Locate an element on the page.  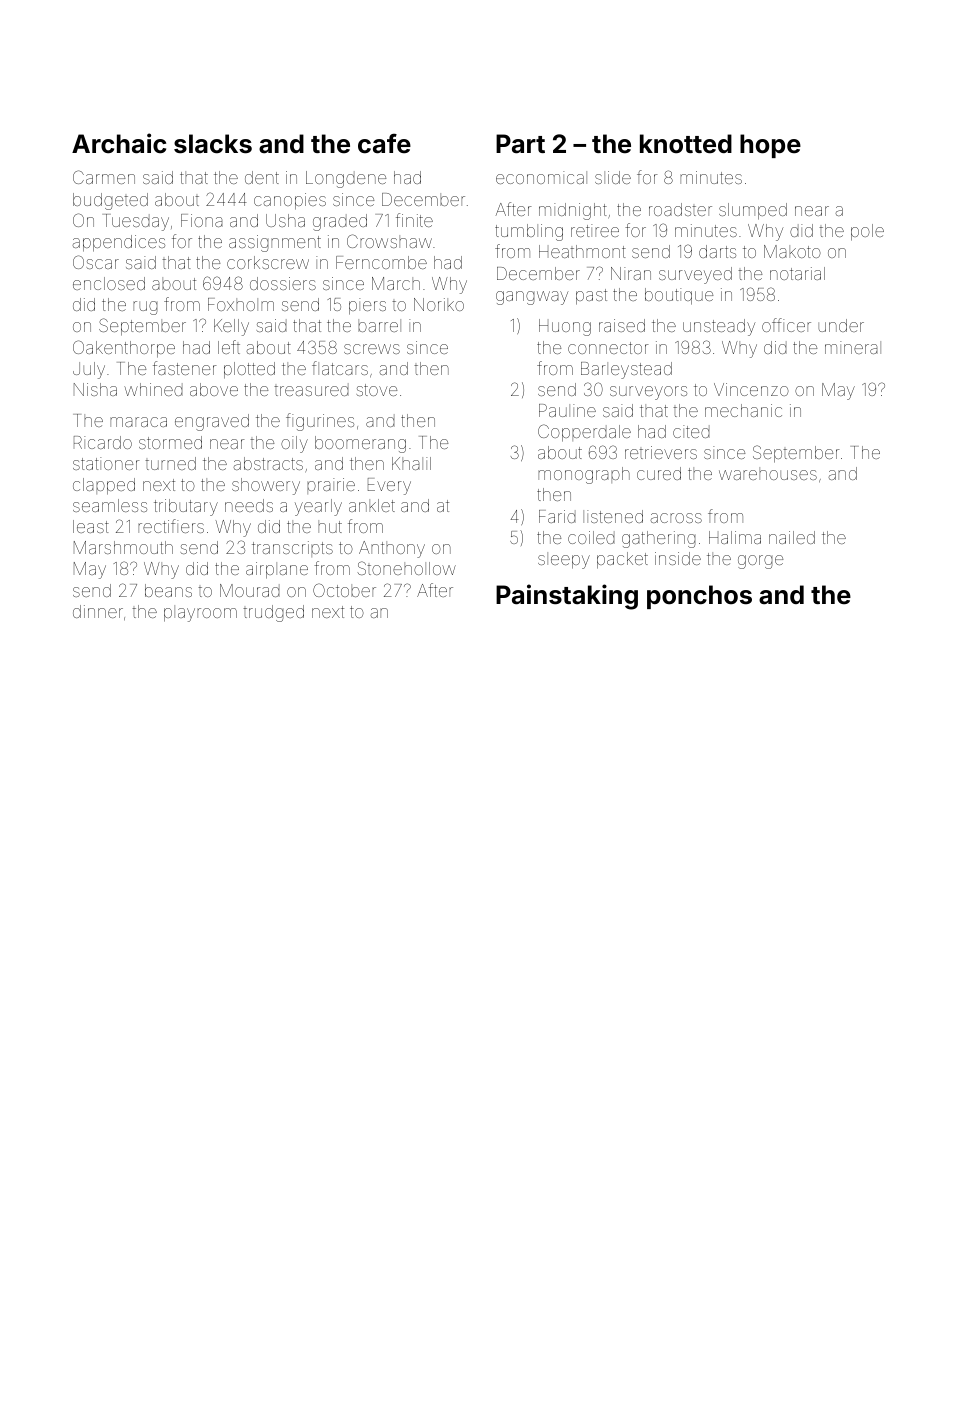
playroom is located at coordinates (200, 613).
